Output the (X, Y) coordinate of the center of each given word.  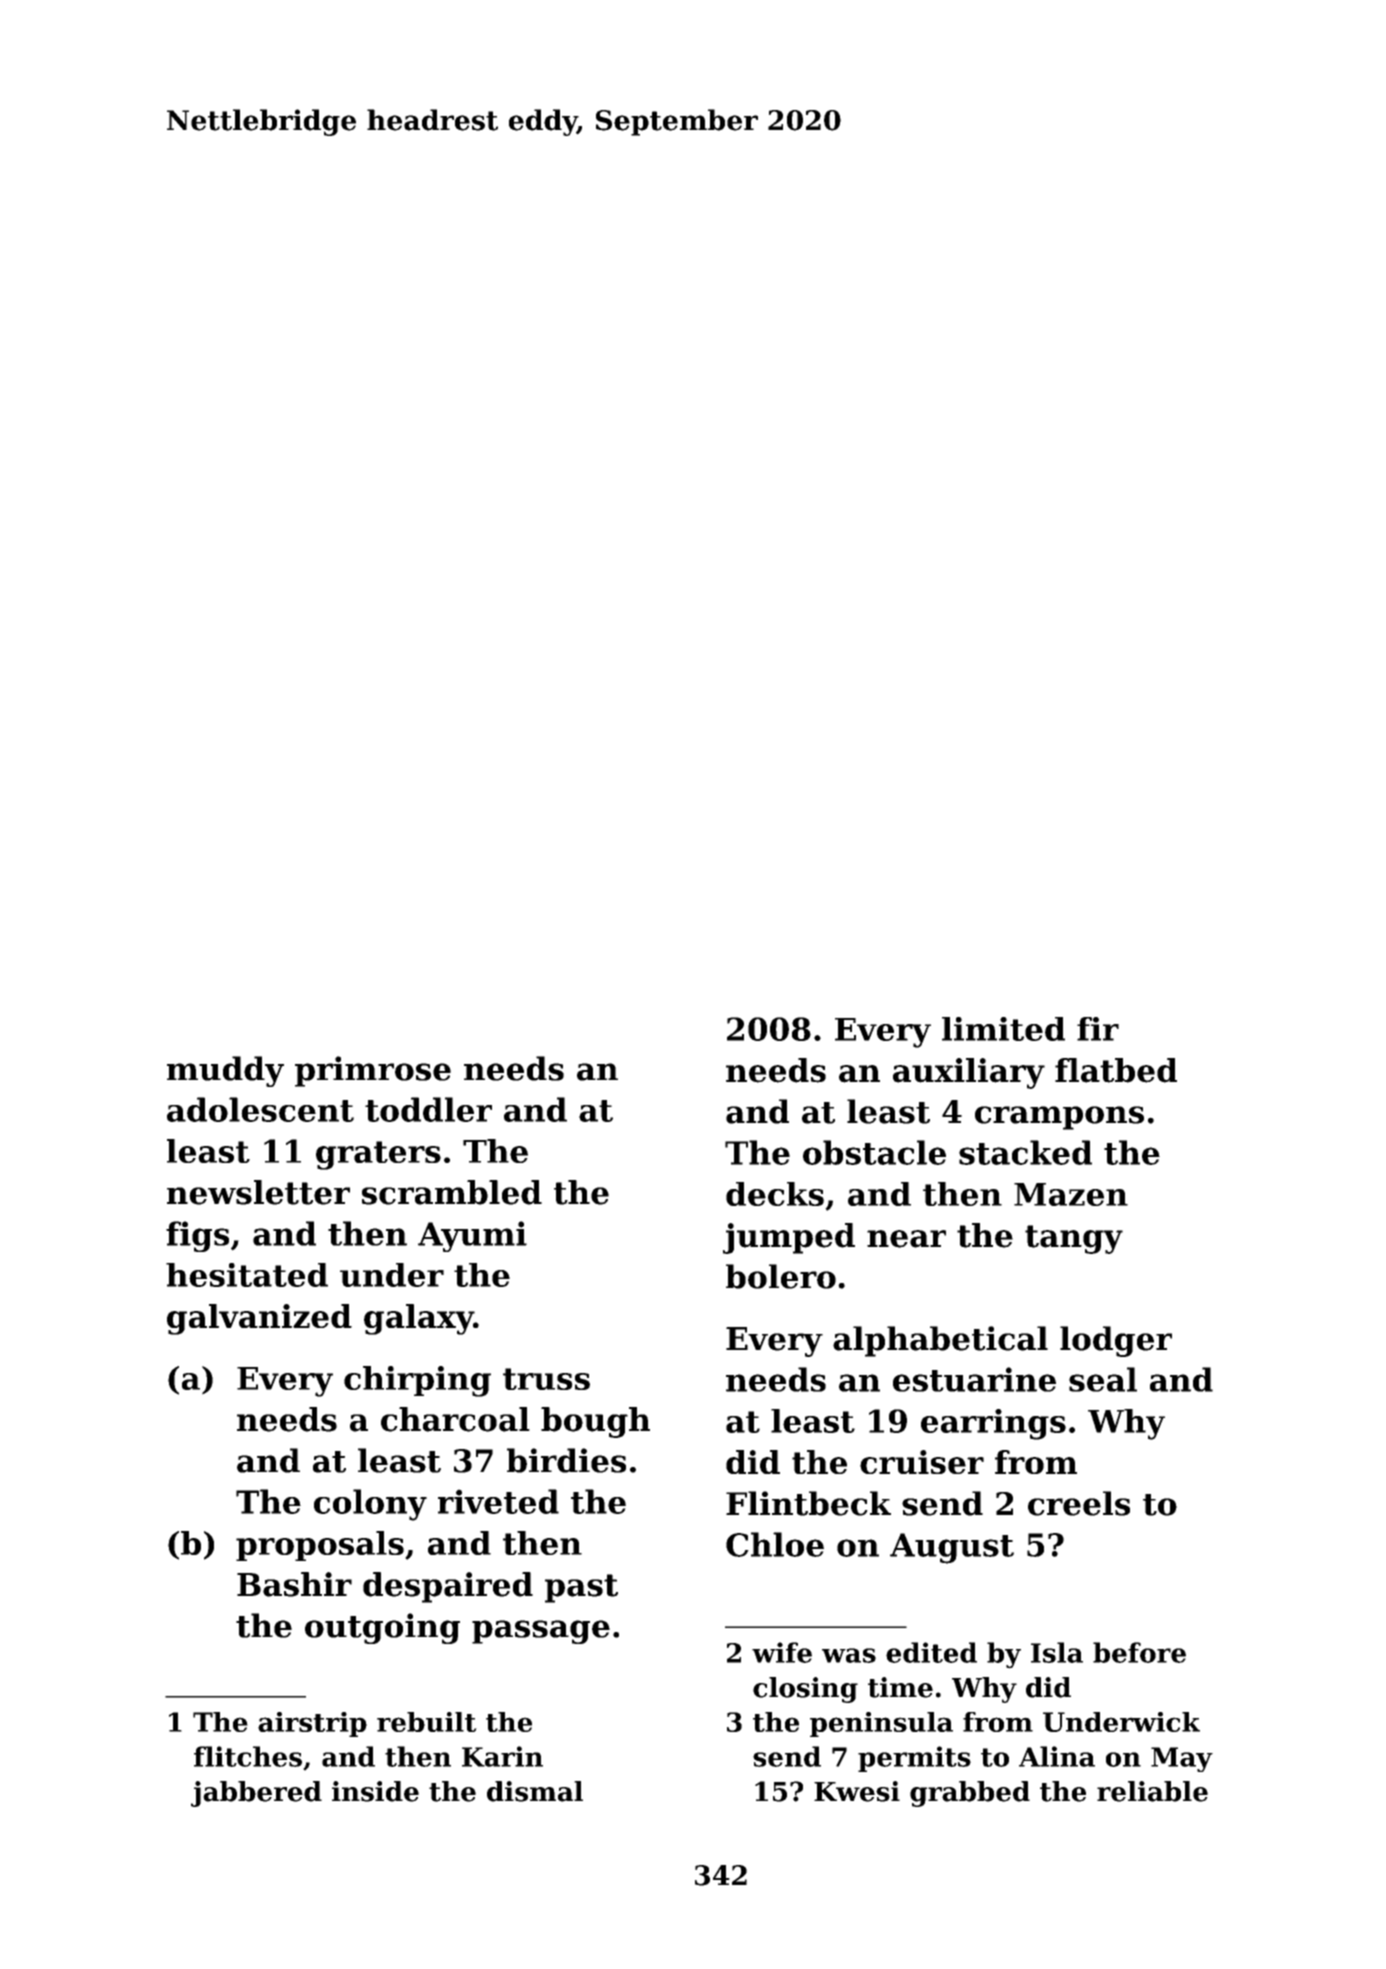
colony (370, 1505)
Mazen (1071, 1194)
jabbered (256, 1794)
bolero (781, 1276)
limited (1003, 1029)
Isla (1057, 1652)
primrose (373, 1071)
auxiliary (969, 1073)
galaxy (419, 1319)
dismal (535, 1791)
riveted (498, 1501)
